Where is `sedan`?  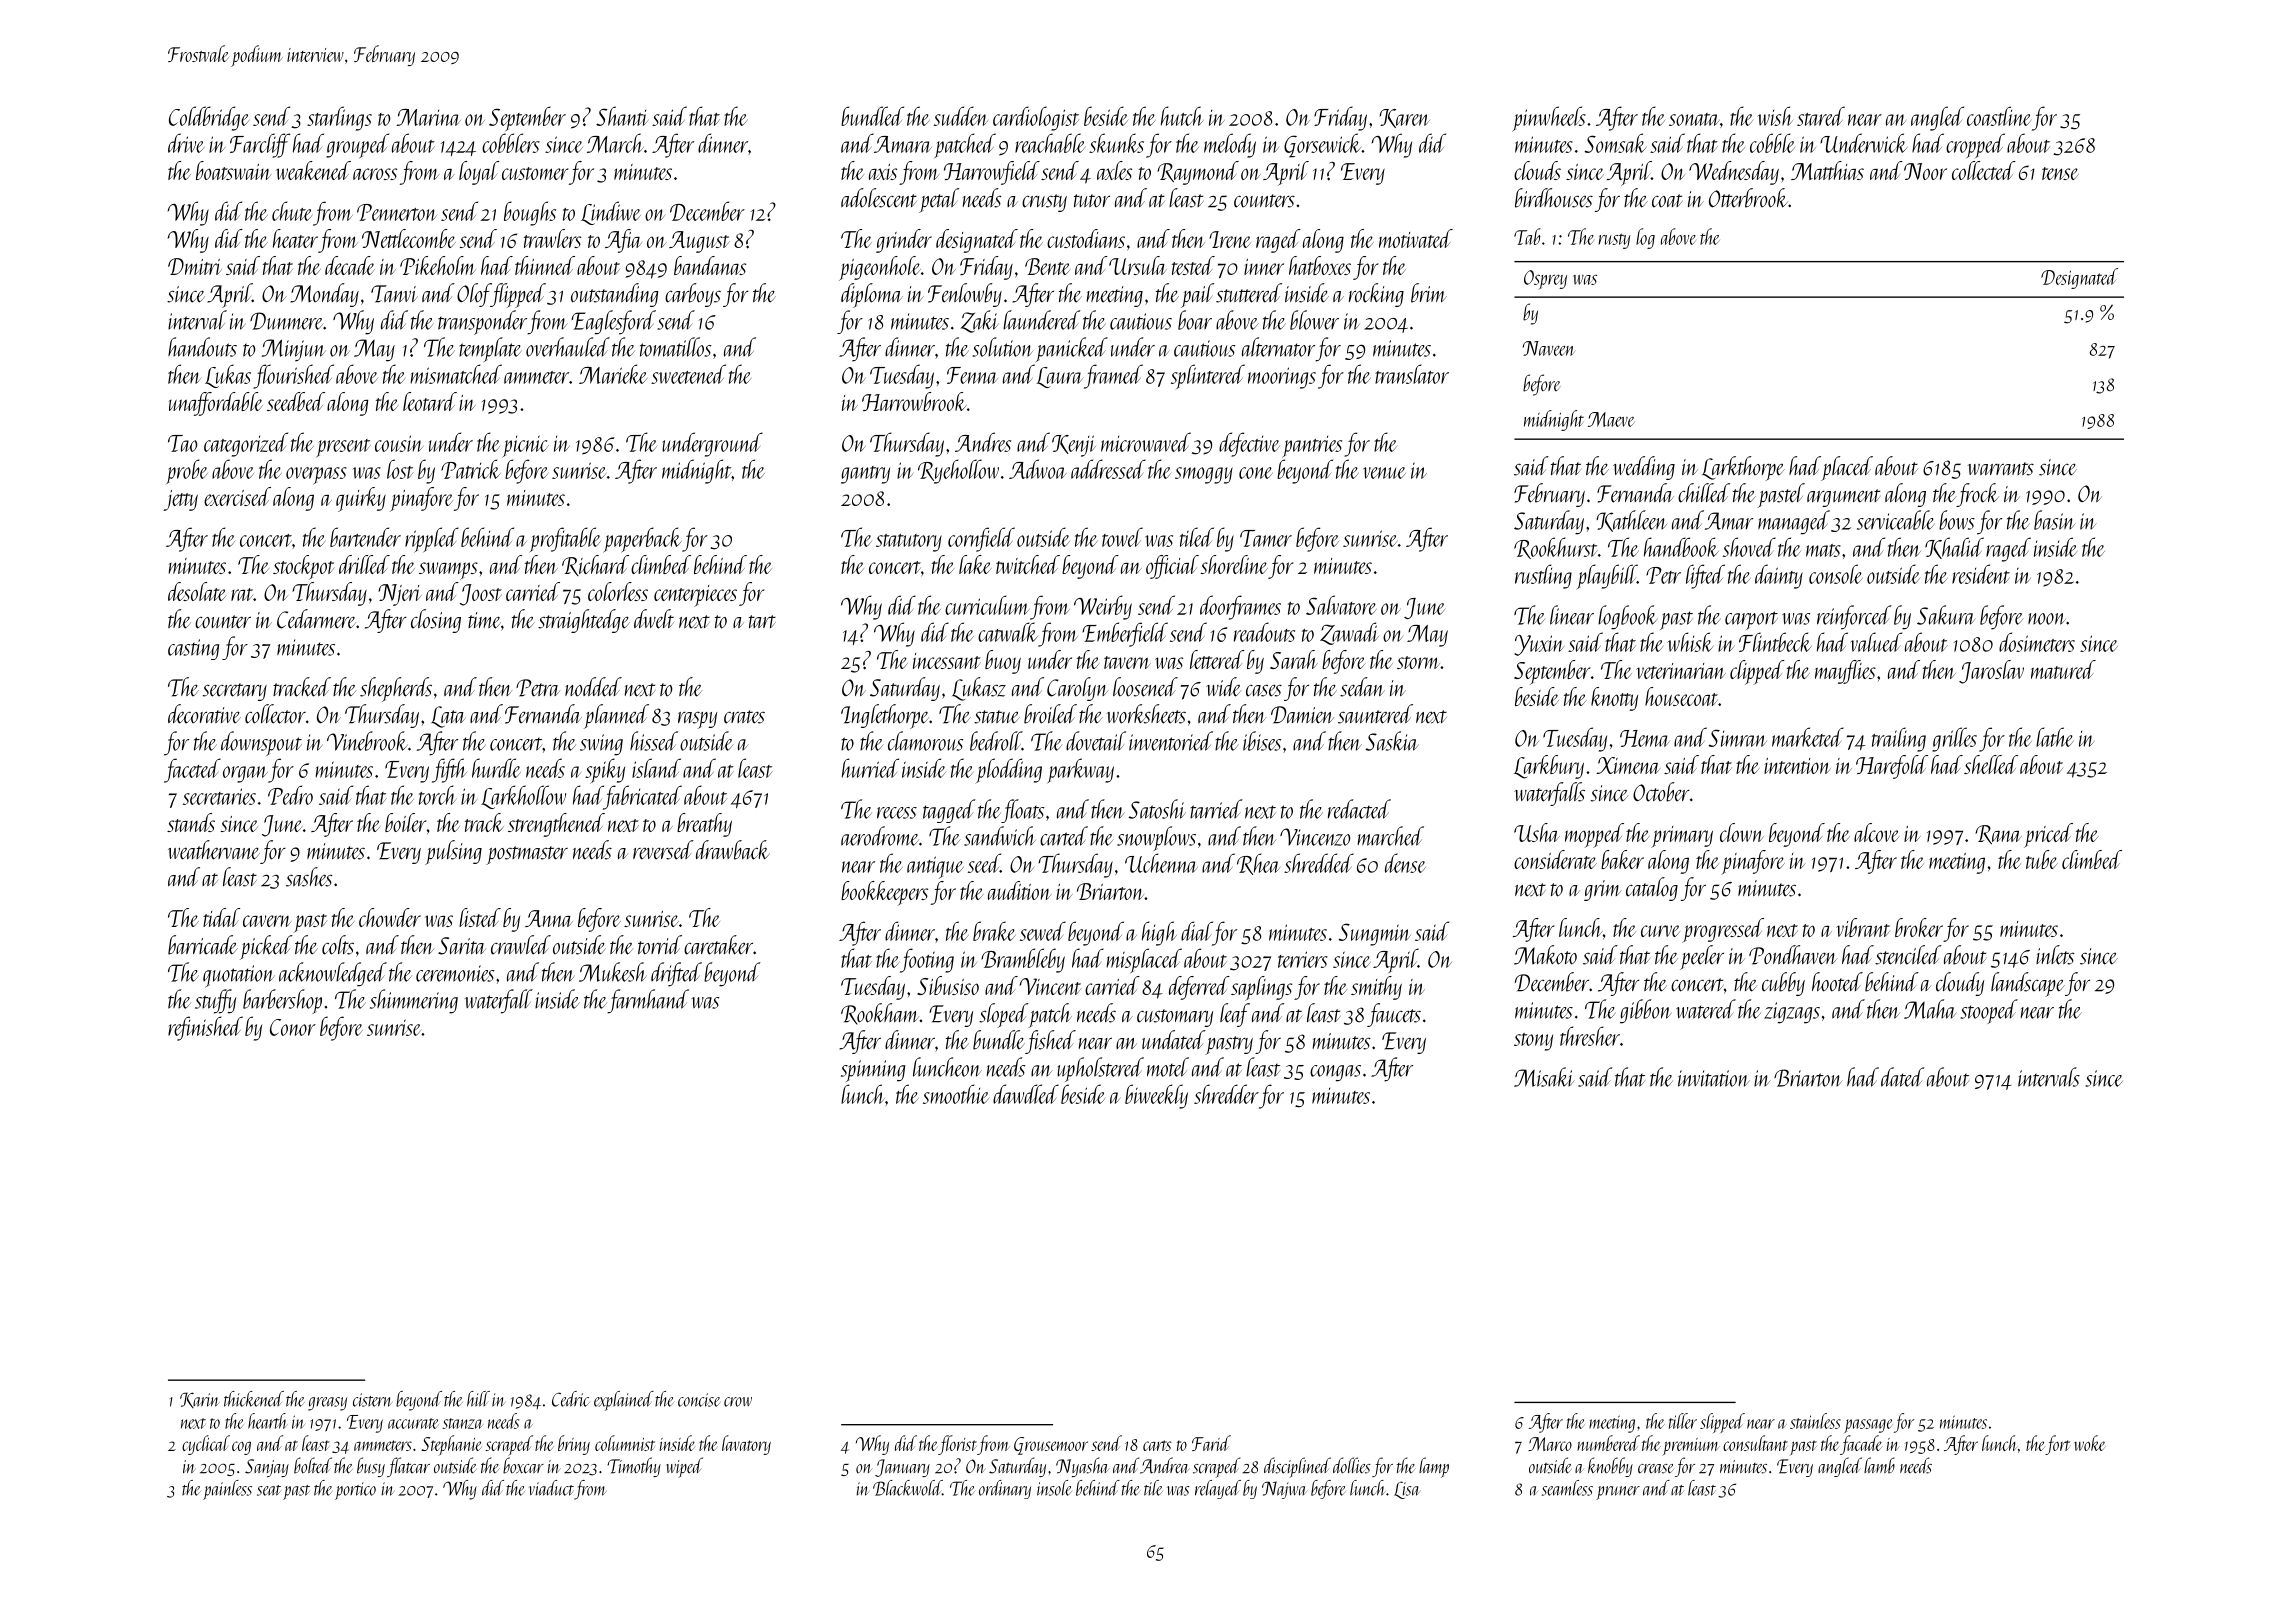
sedan is located at coordinates (1362, 687).
